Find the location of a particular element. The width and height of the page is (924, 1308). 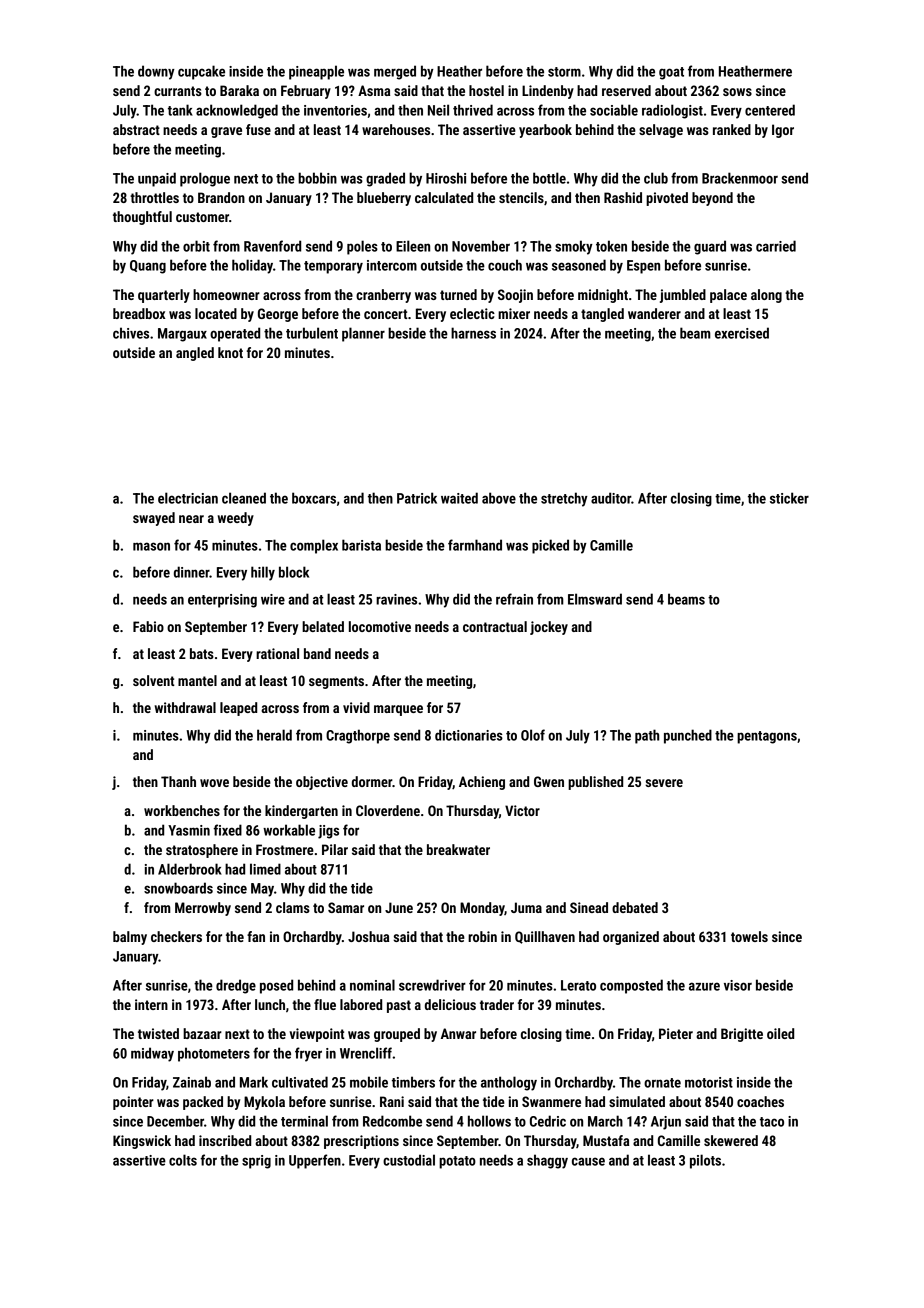

swayed is located at coordinates (154, 519).
